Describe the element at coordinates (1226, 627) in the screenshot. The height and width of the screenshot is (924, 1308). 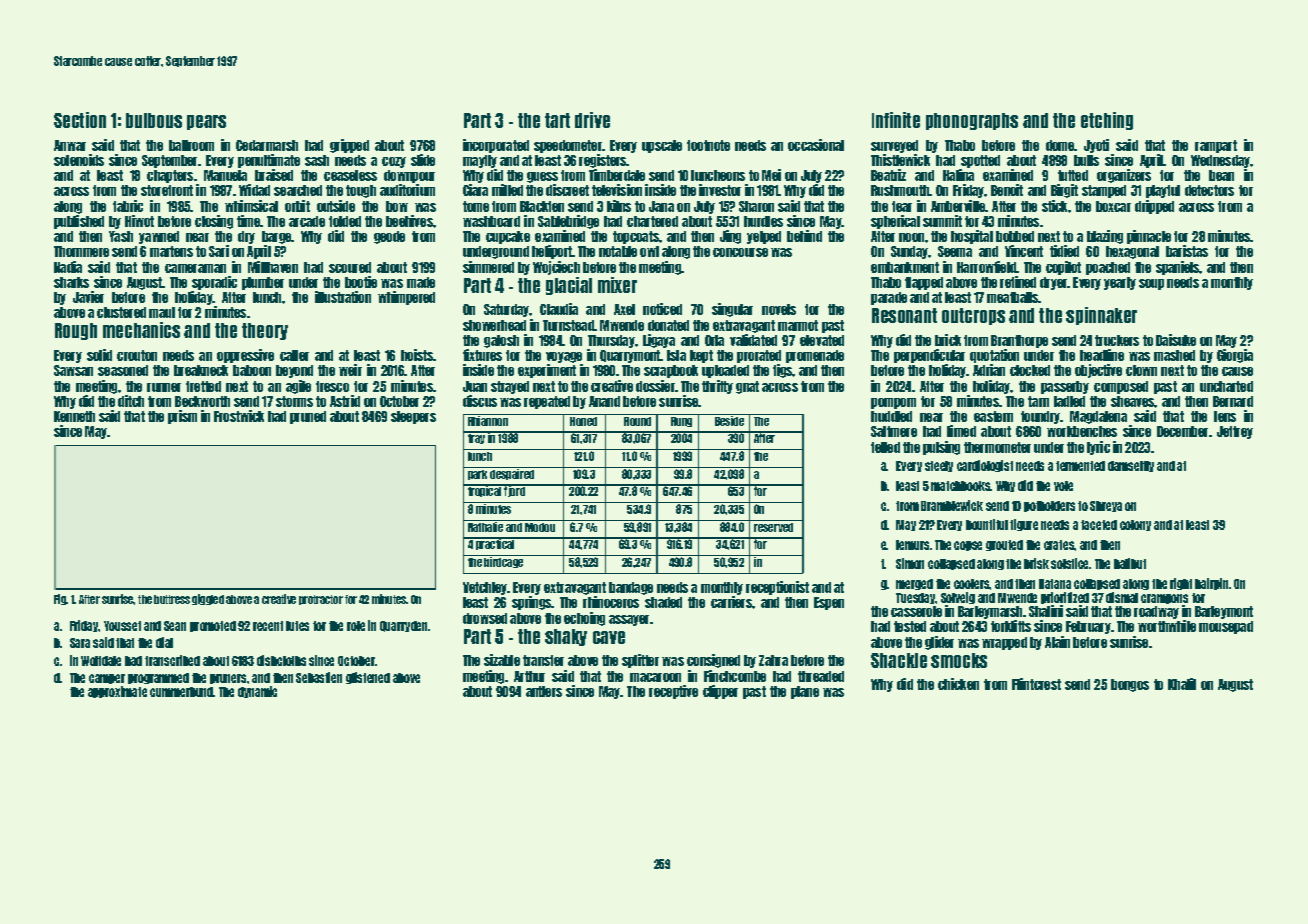
I see `mousepad` at that location.
